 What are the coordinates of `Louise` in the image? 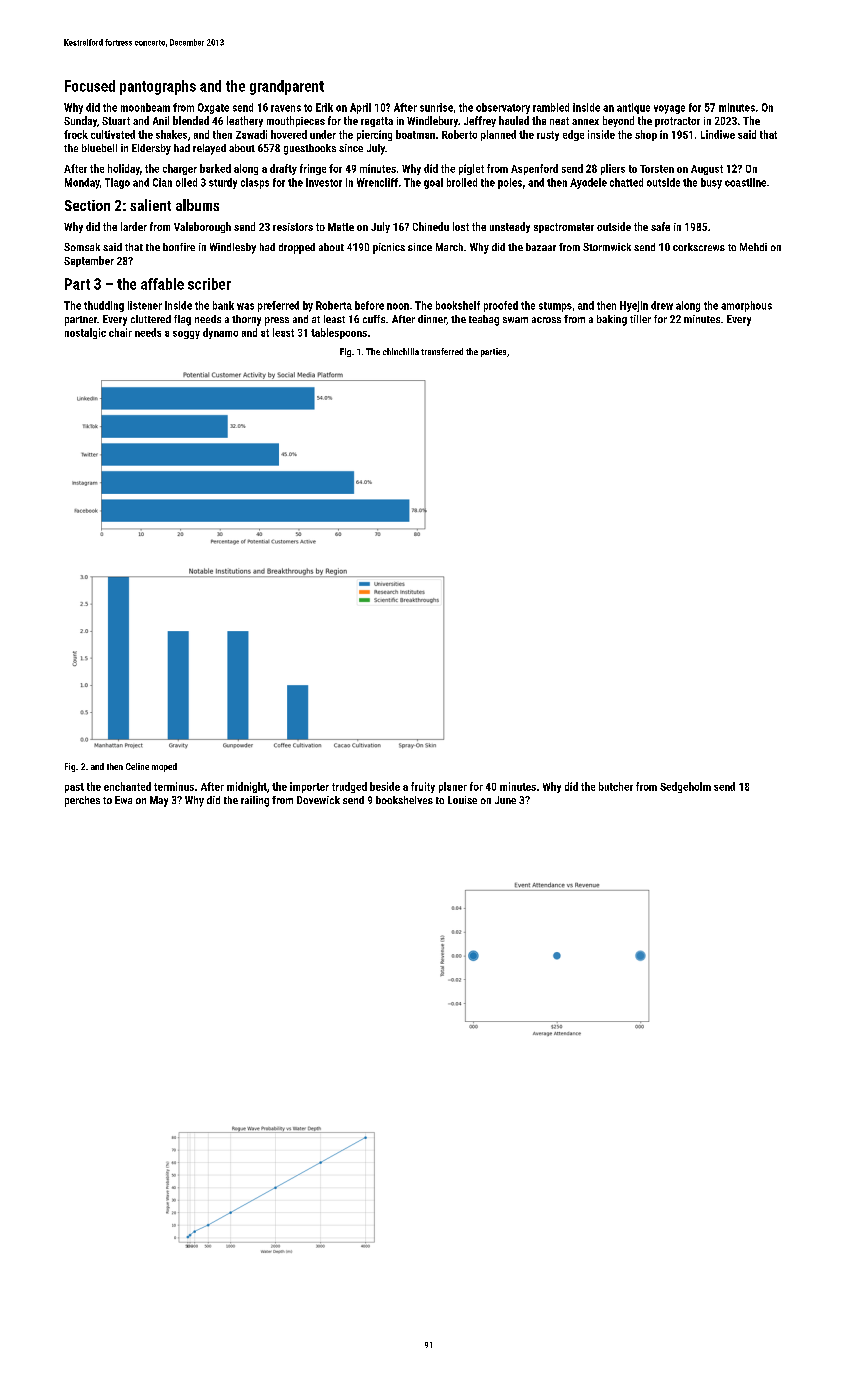 It's located at (462, 800).
